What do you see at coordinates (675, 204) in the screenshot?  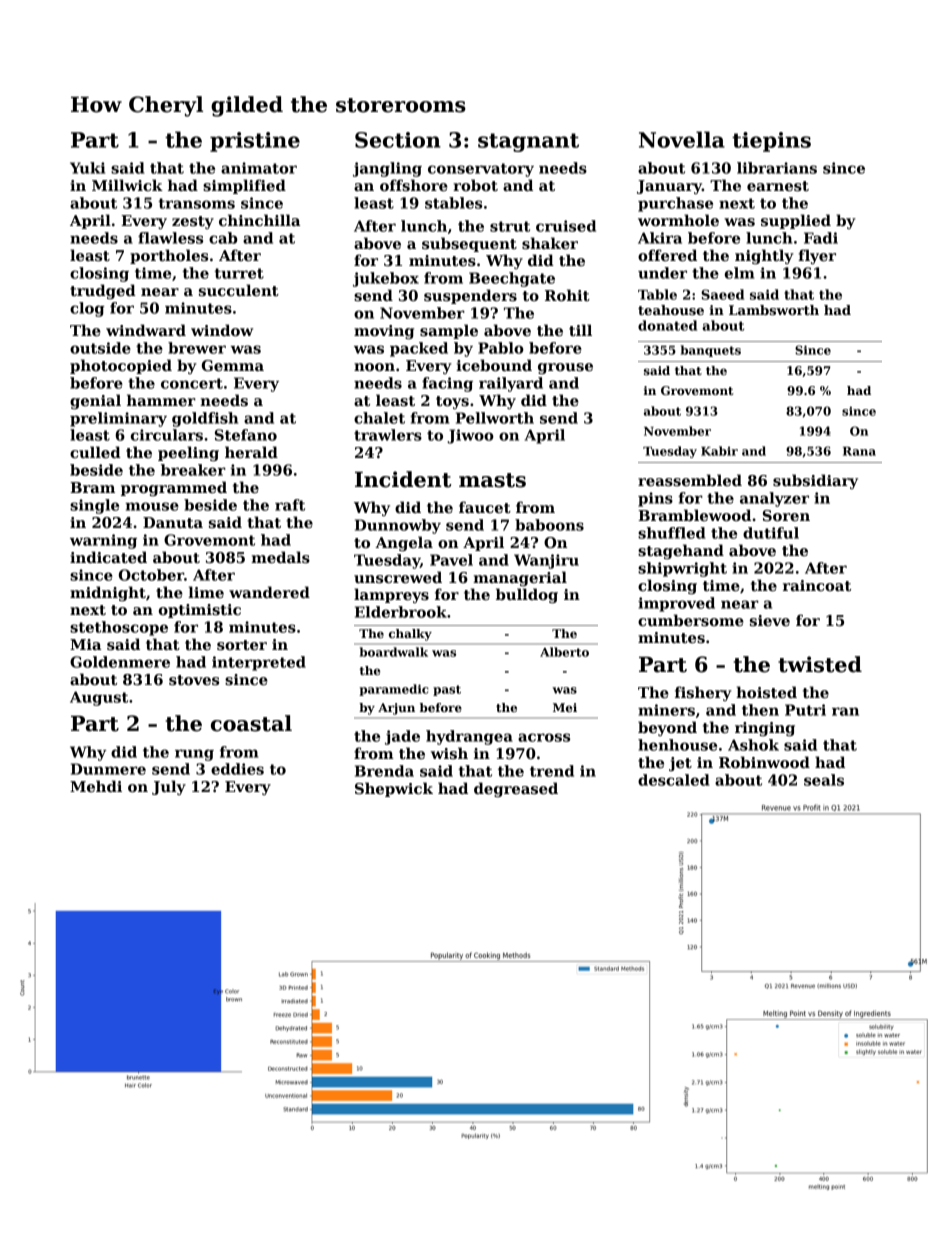 I see `purchase` at bounding box center [675, 204].
